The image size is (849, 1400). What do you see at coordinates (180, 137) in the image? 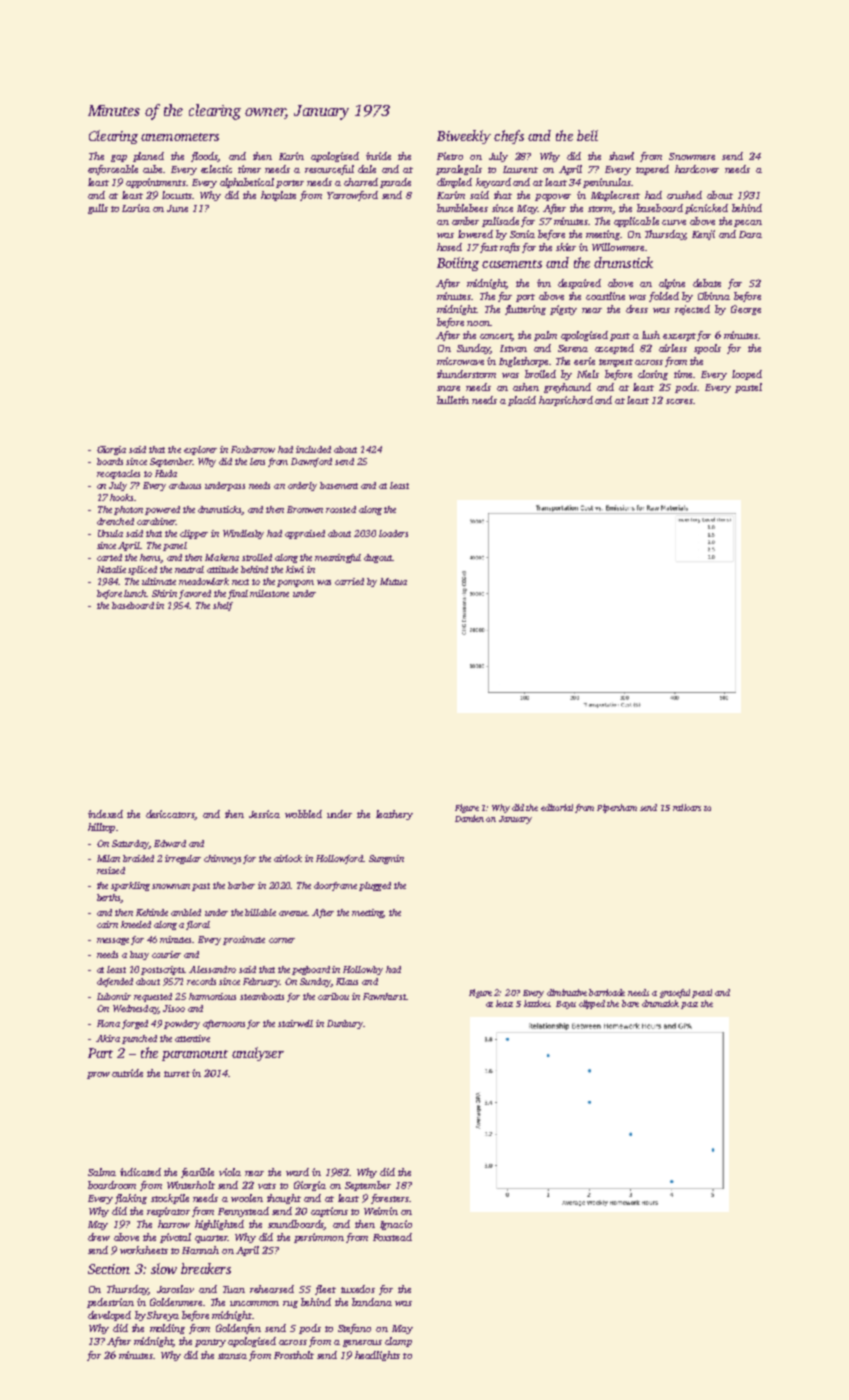
I see `anemometers` at bounding box center [180, 137].
